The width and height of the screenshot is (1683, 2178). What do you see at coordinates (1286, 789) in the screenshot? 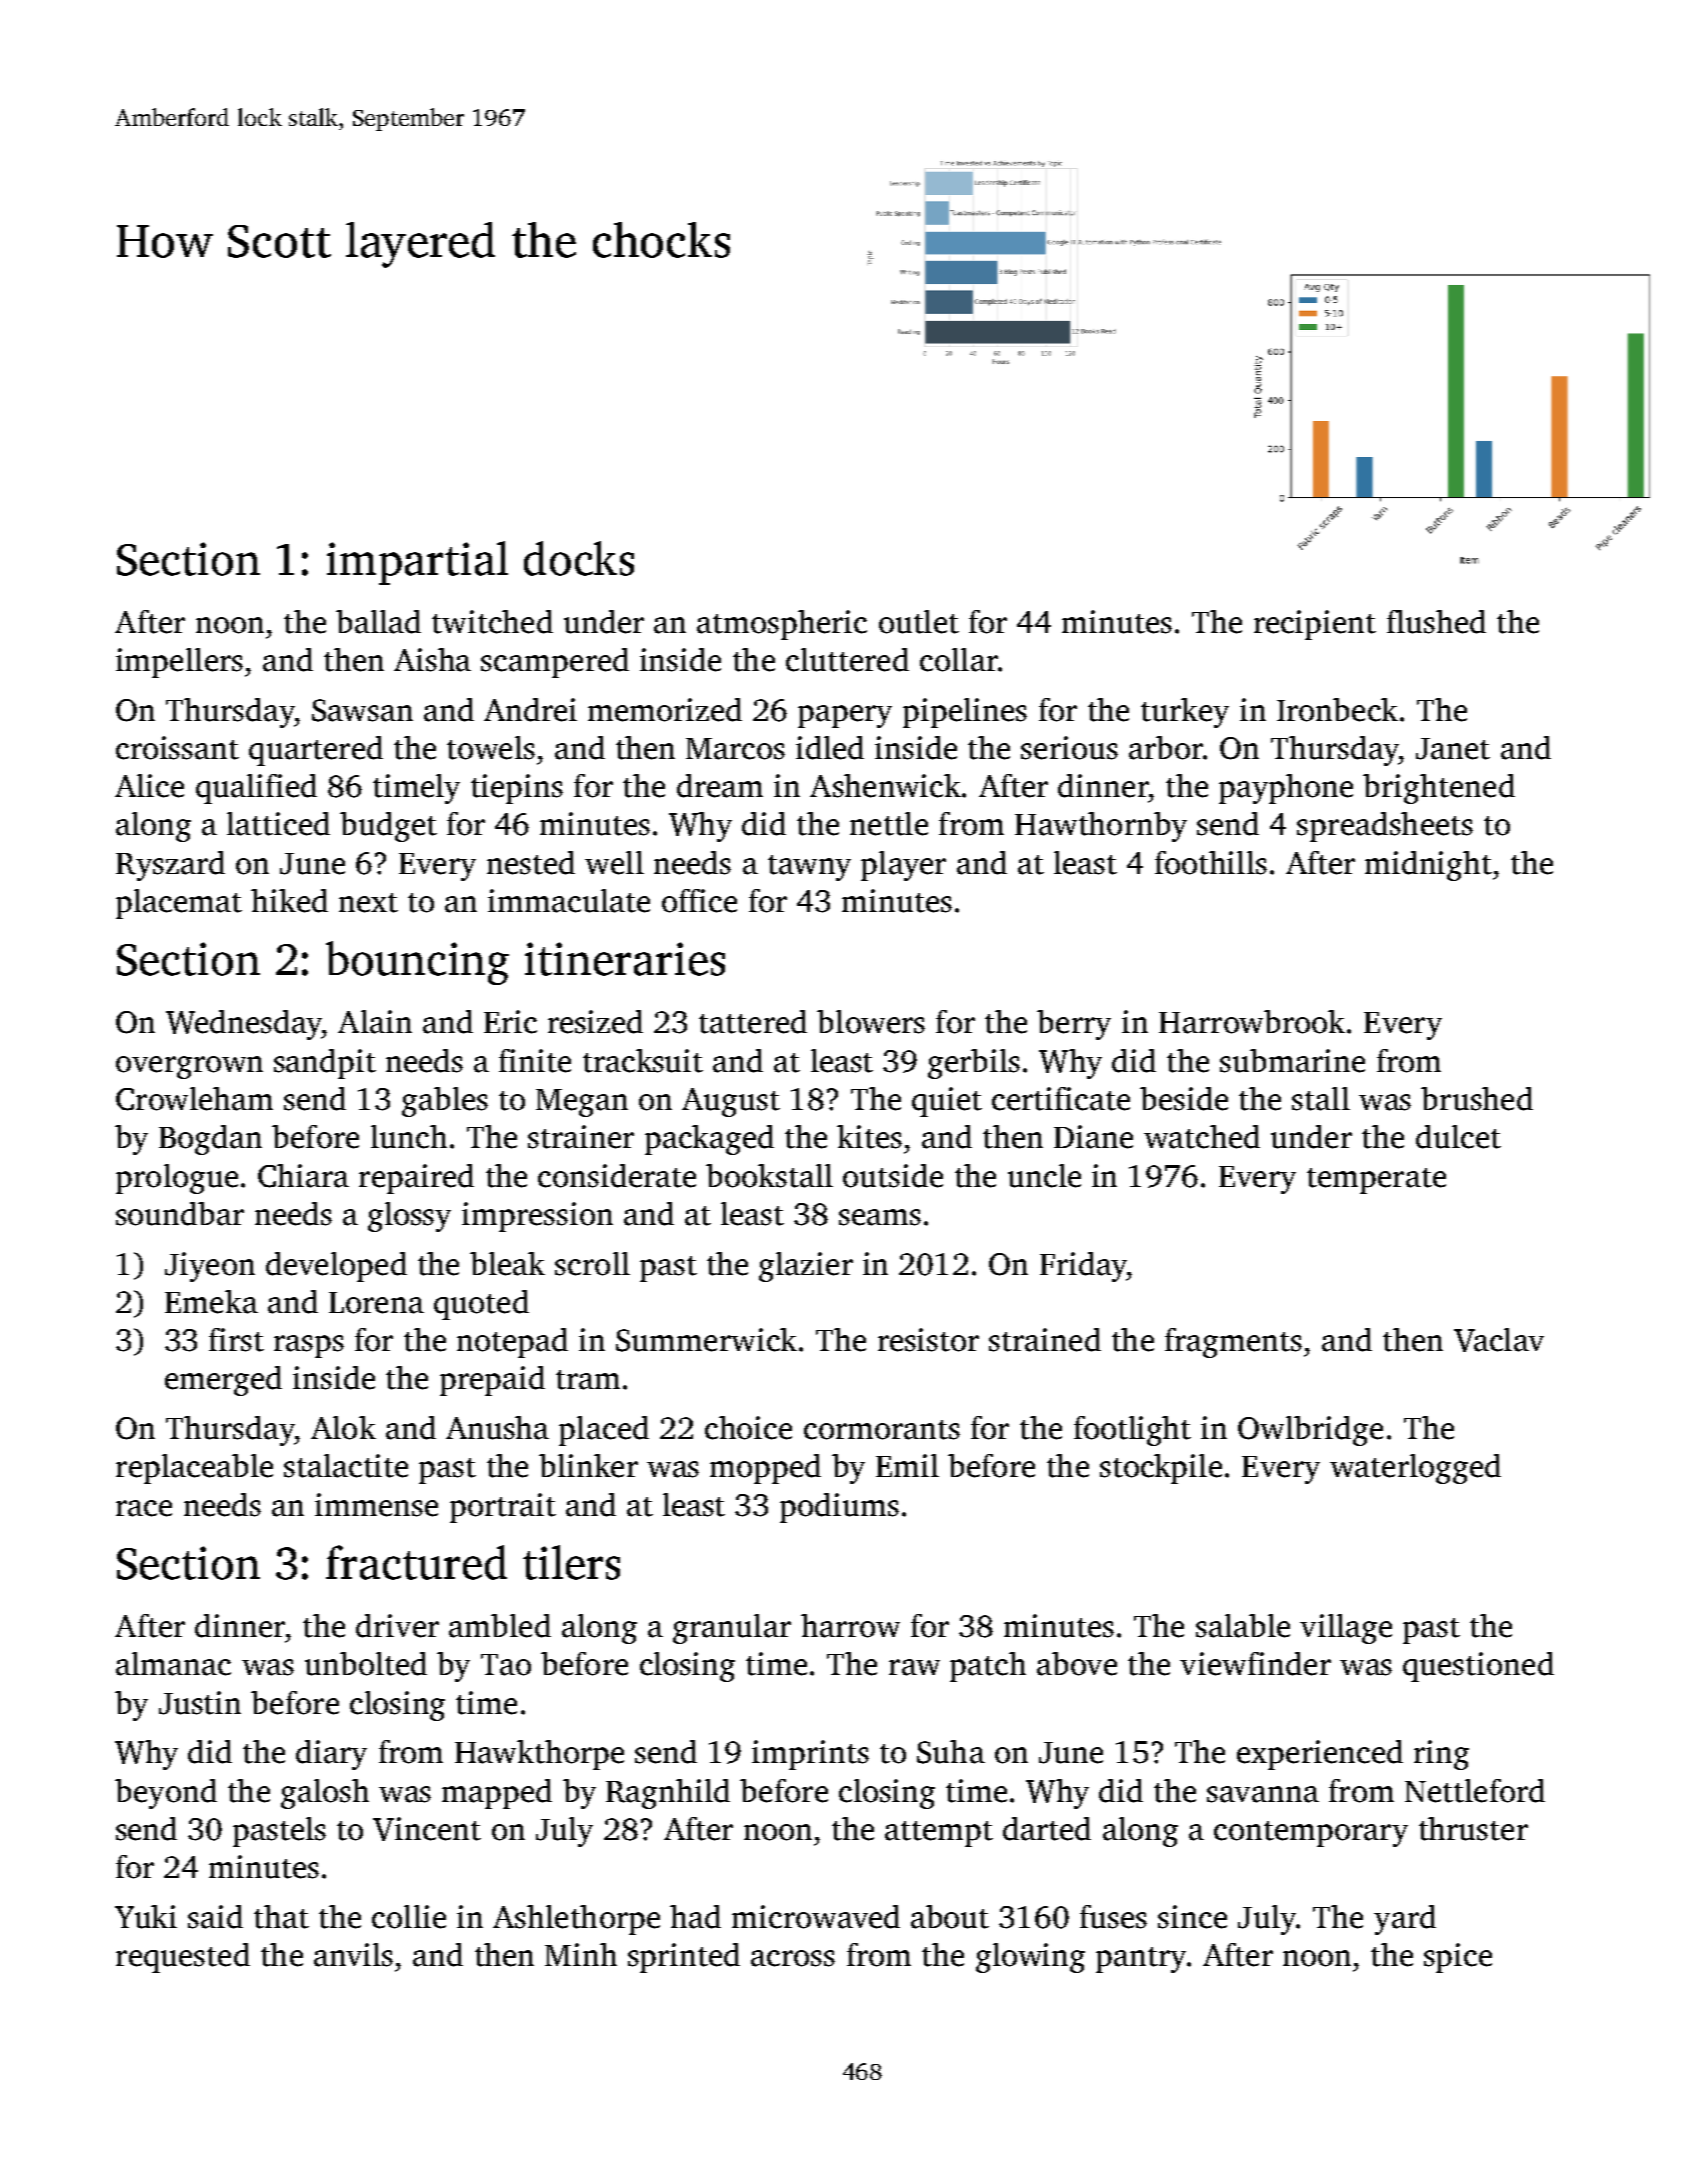
I see `payphone` at bounding box center [1286, 789].
